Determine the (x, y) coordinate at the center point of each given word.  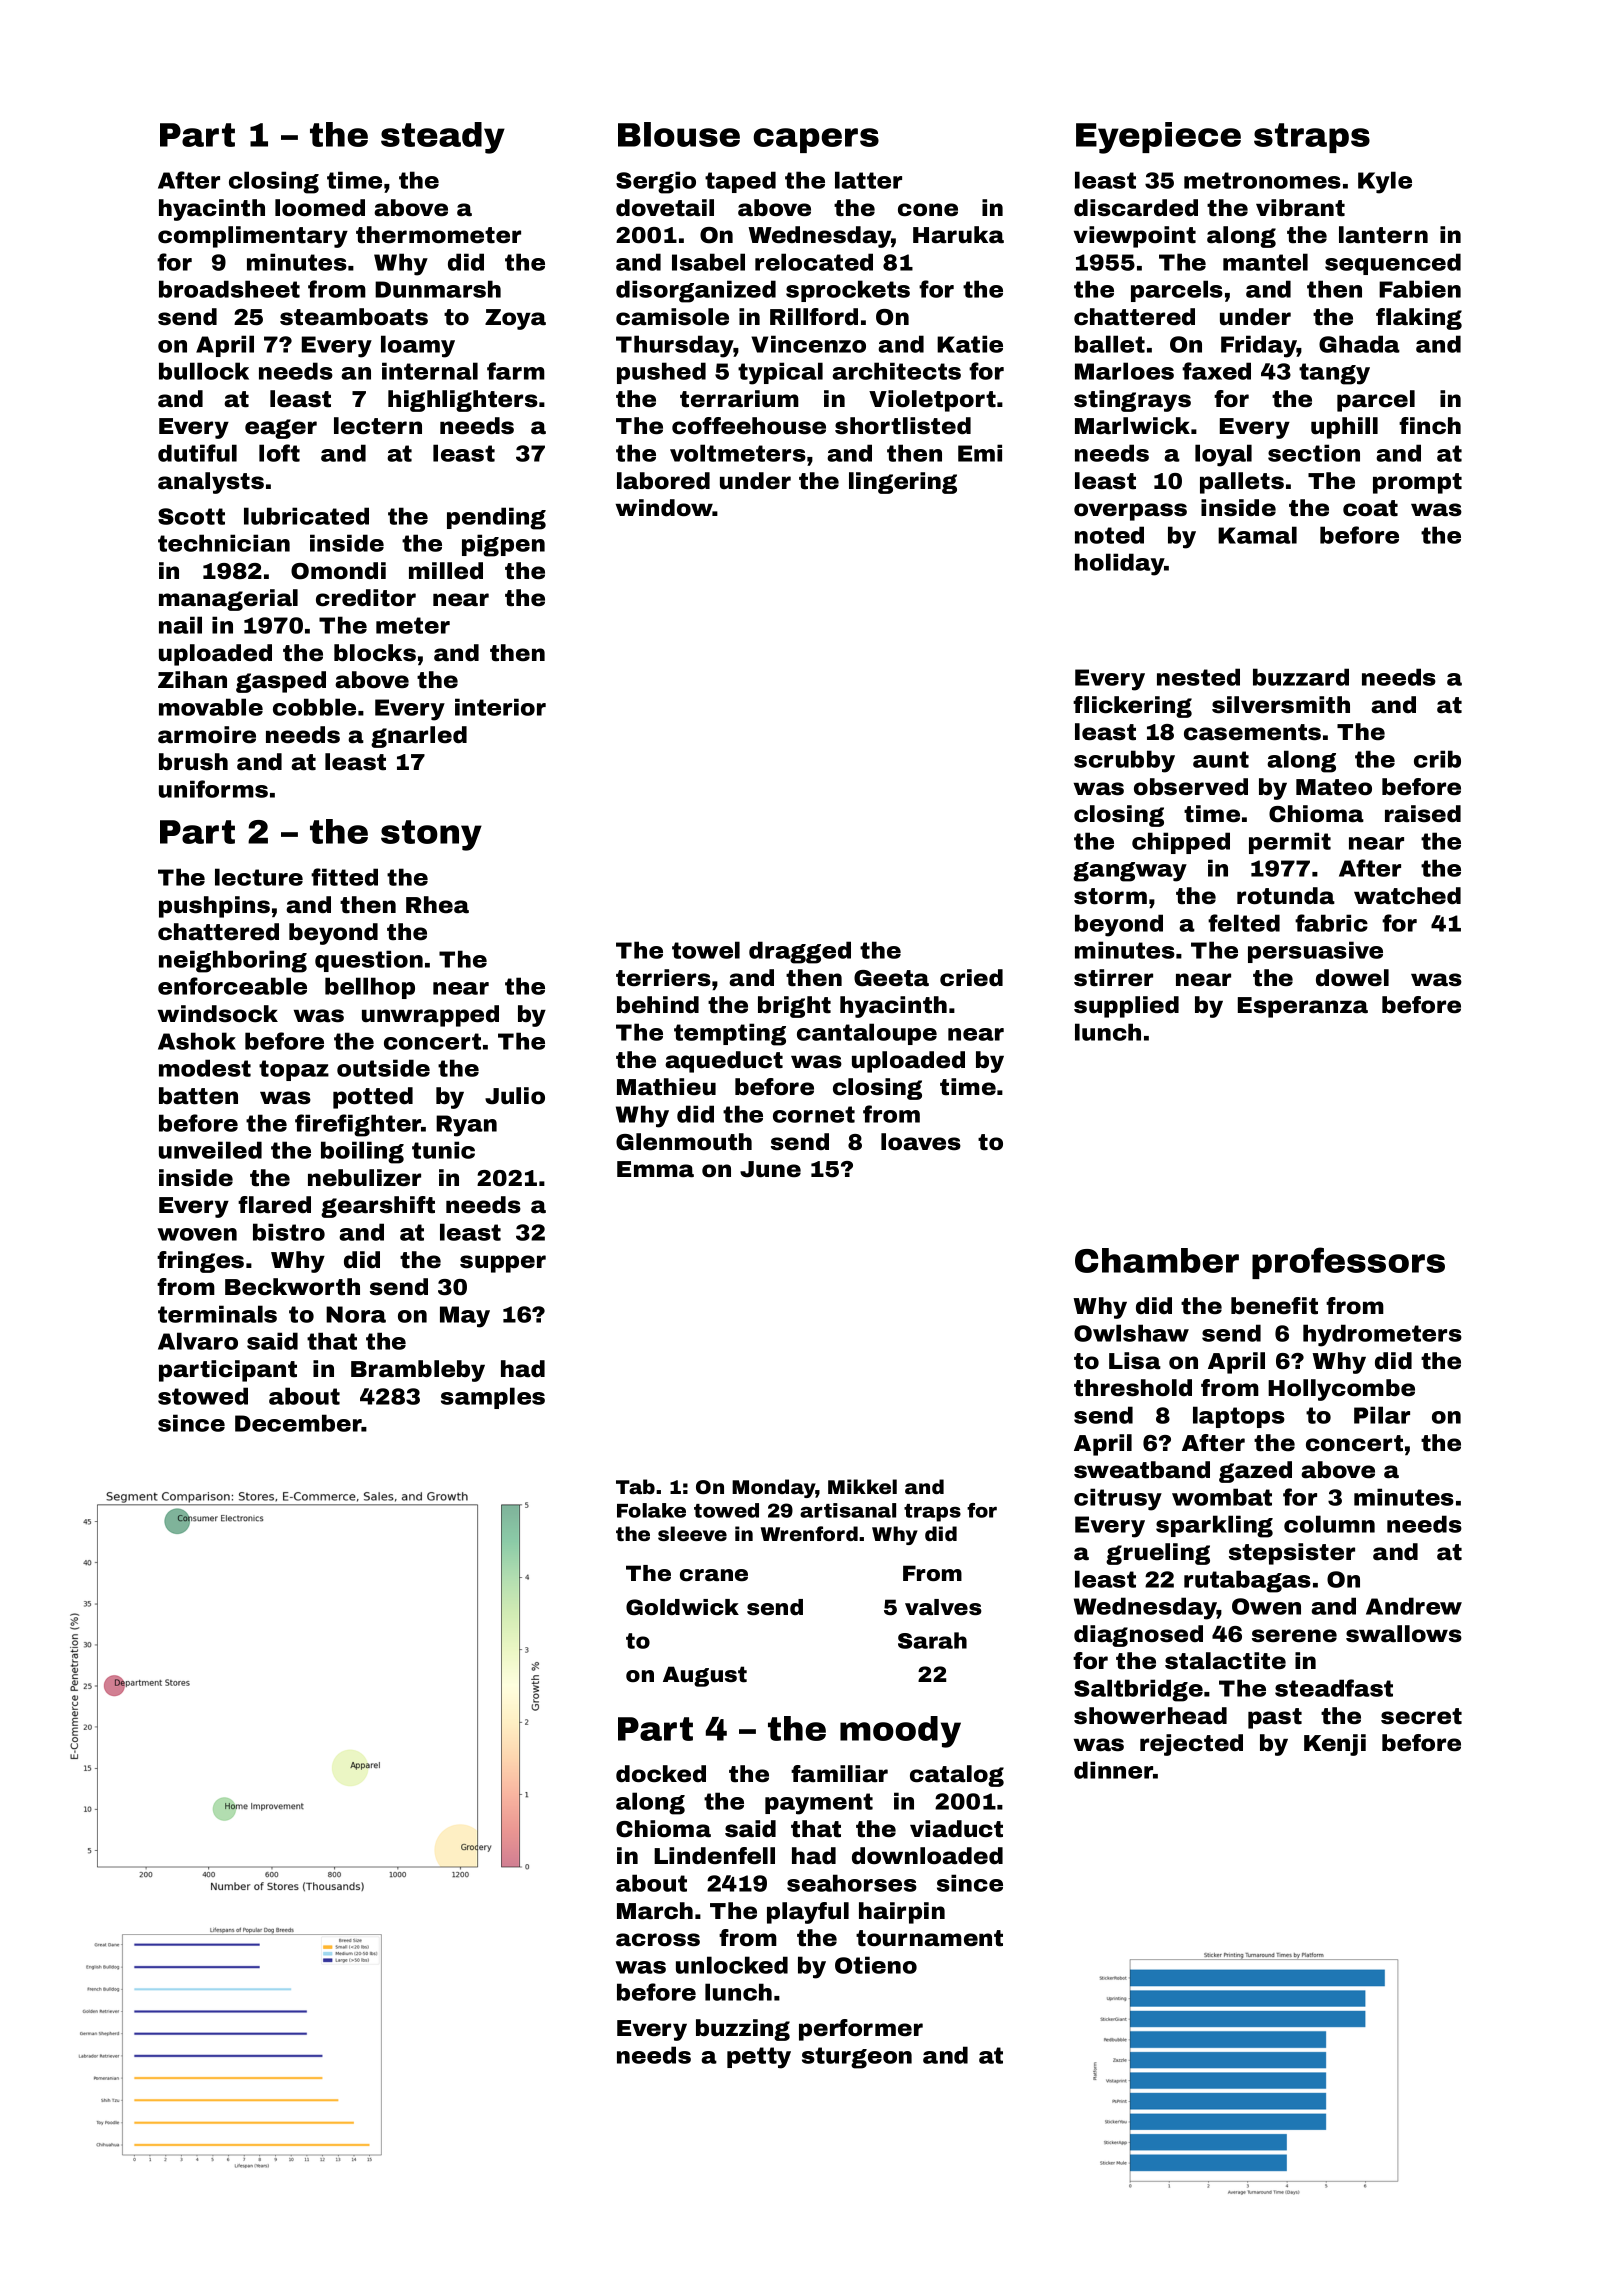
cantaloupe (867, 1034)
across (658, 1940)
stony (431, 835)
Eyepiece (1158, 138)
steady (443, 138)
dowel (1352, 978)
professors (1348, 1263)
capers (816, 140)
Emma (655, 1169)
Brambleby (418, 1371)
